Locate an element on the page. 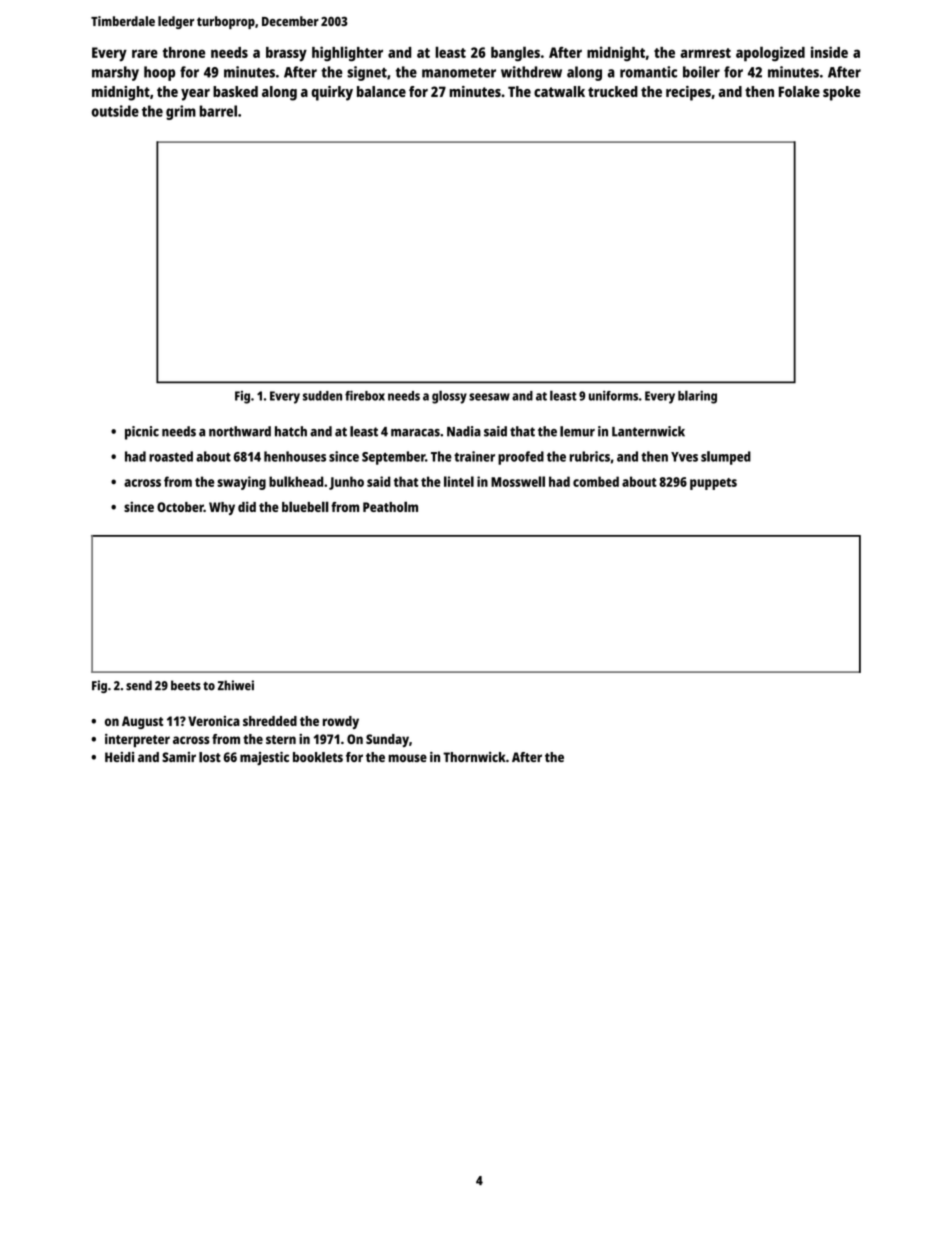 Image resolution: width=952 pixels, height=1233 pixels. Peatholm is located at coordinates (390, 506).
